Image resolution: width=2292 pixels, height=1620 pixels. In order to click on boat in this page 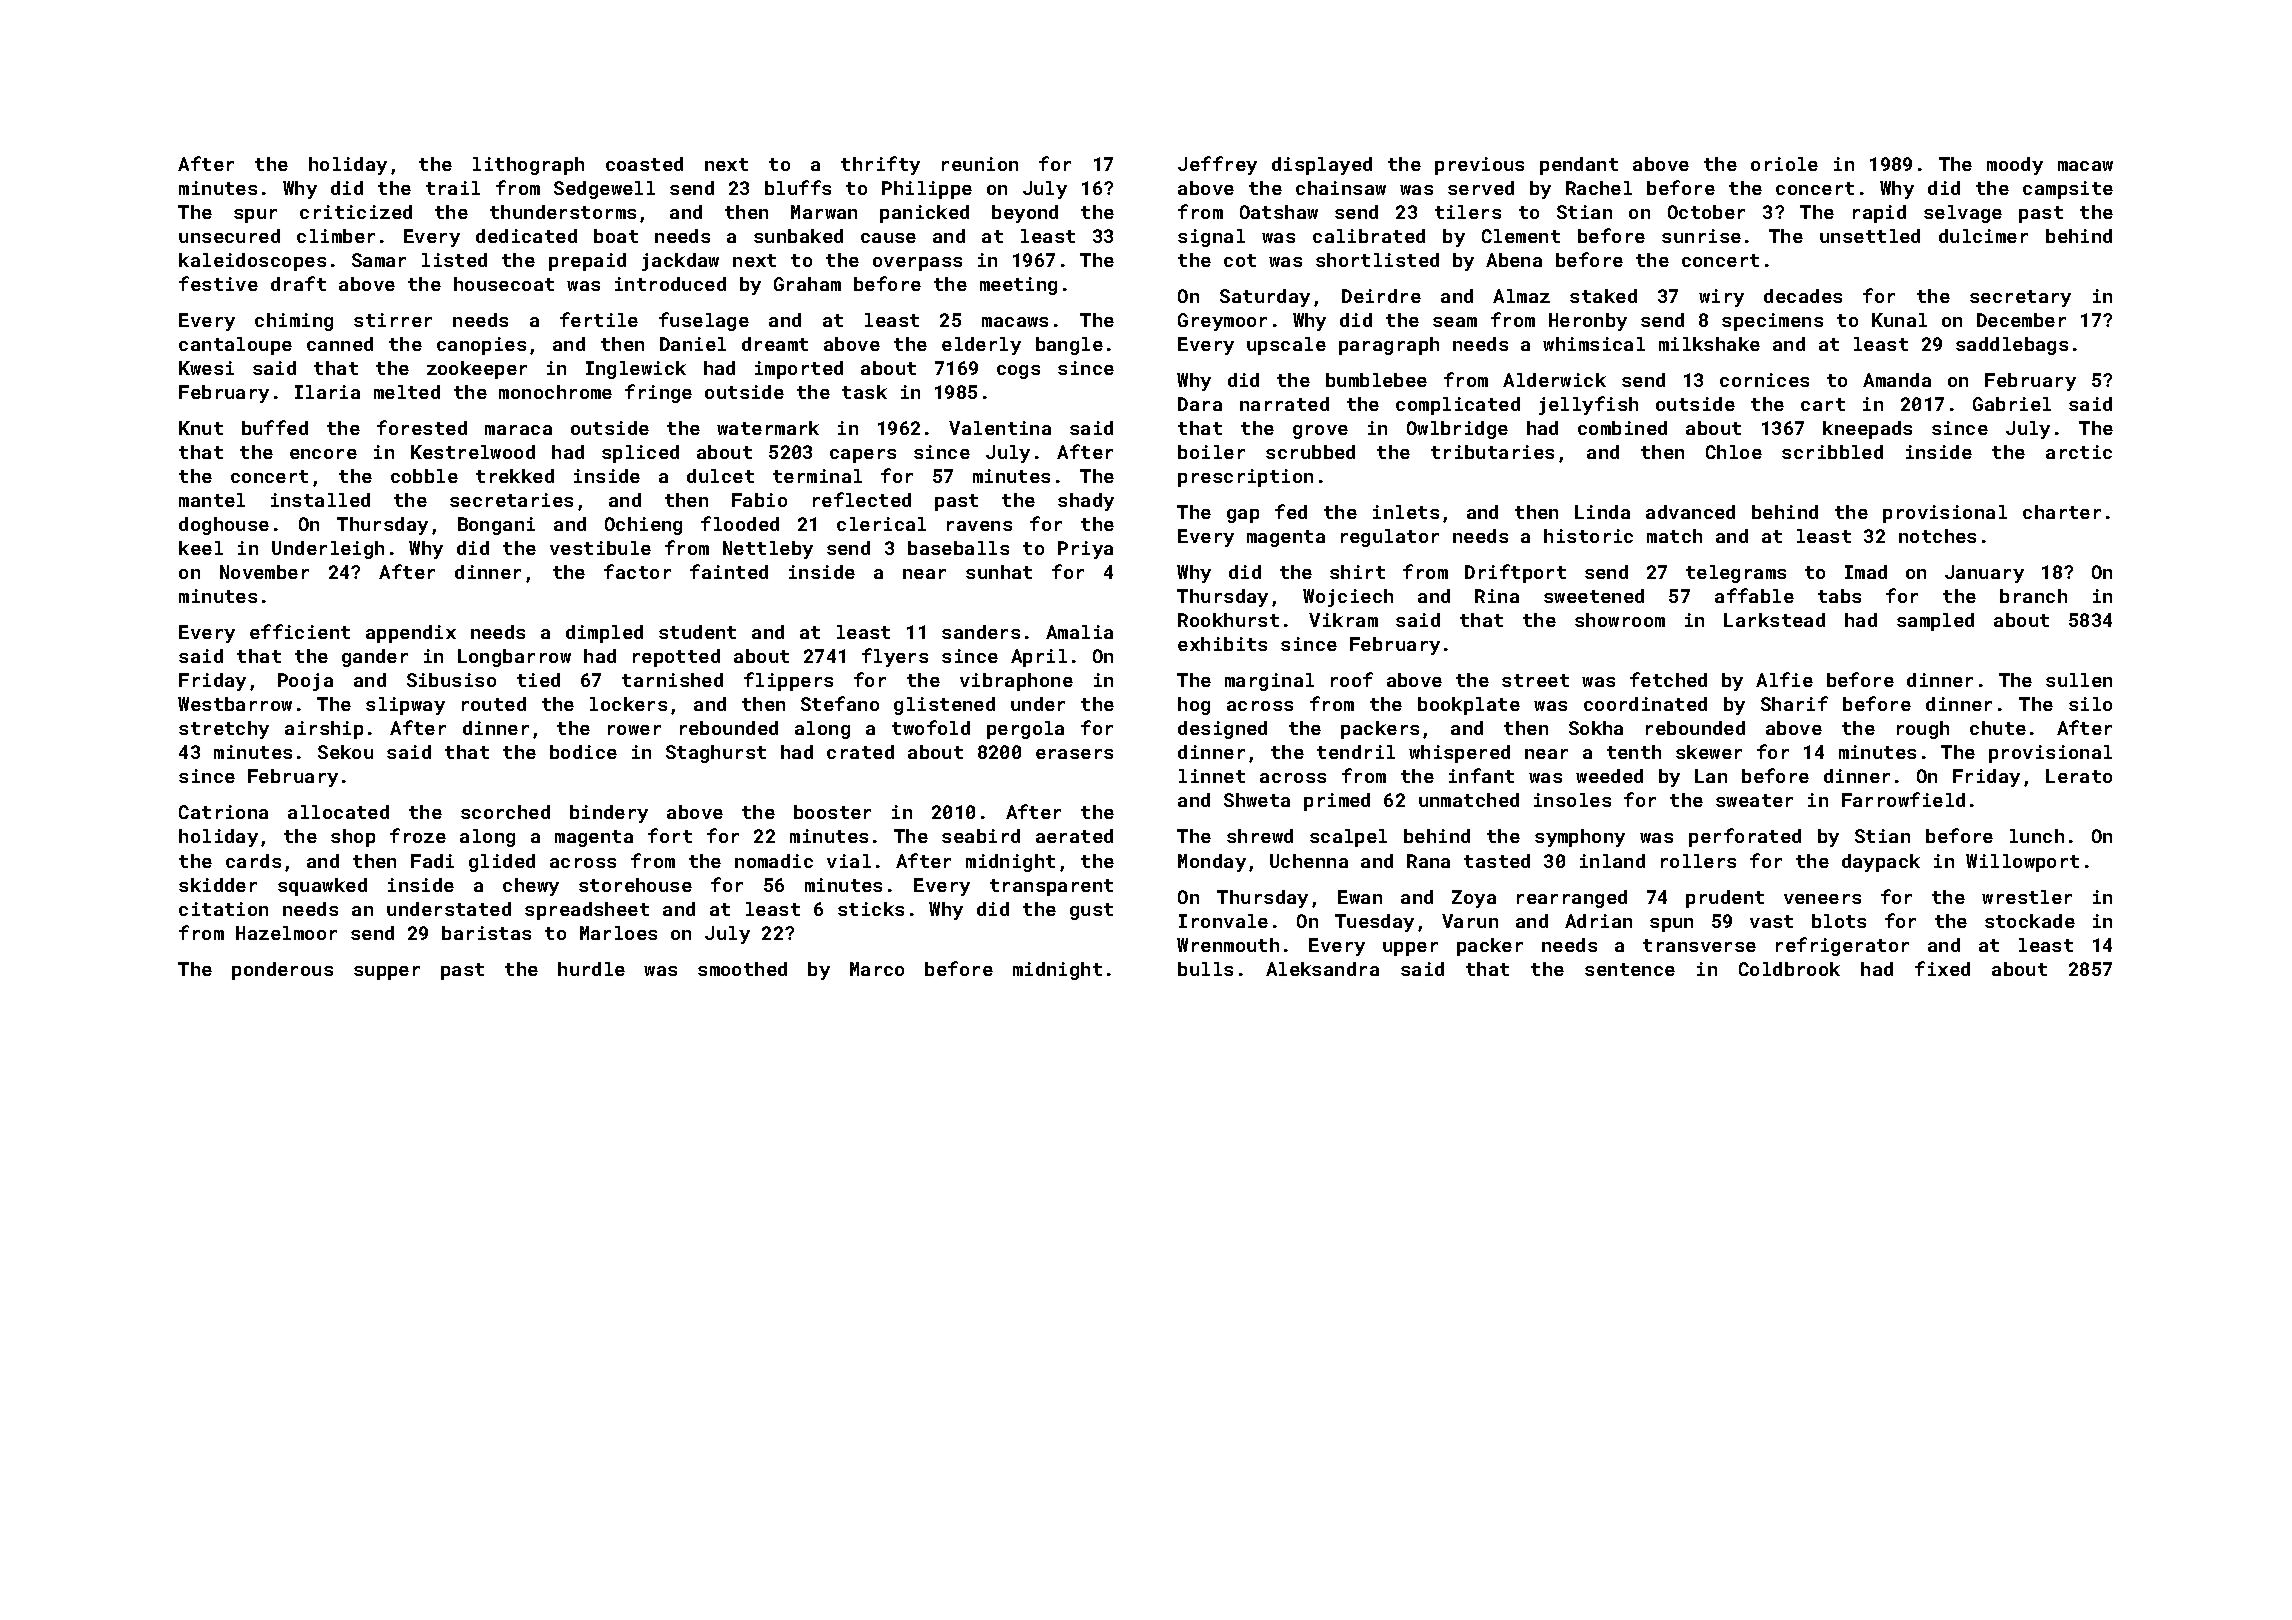, I will do `click(616, 236)`.
